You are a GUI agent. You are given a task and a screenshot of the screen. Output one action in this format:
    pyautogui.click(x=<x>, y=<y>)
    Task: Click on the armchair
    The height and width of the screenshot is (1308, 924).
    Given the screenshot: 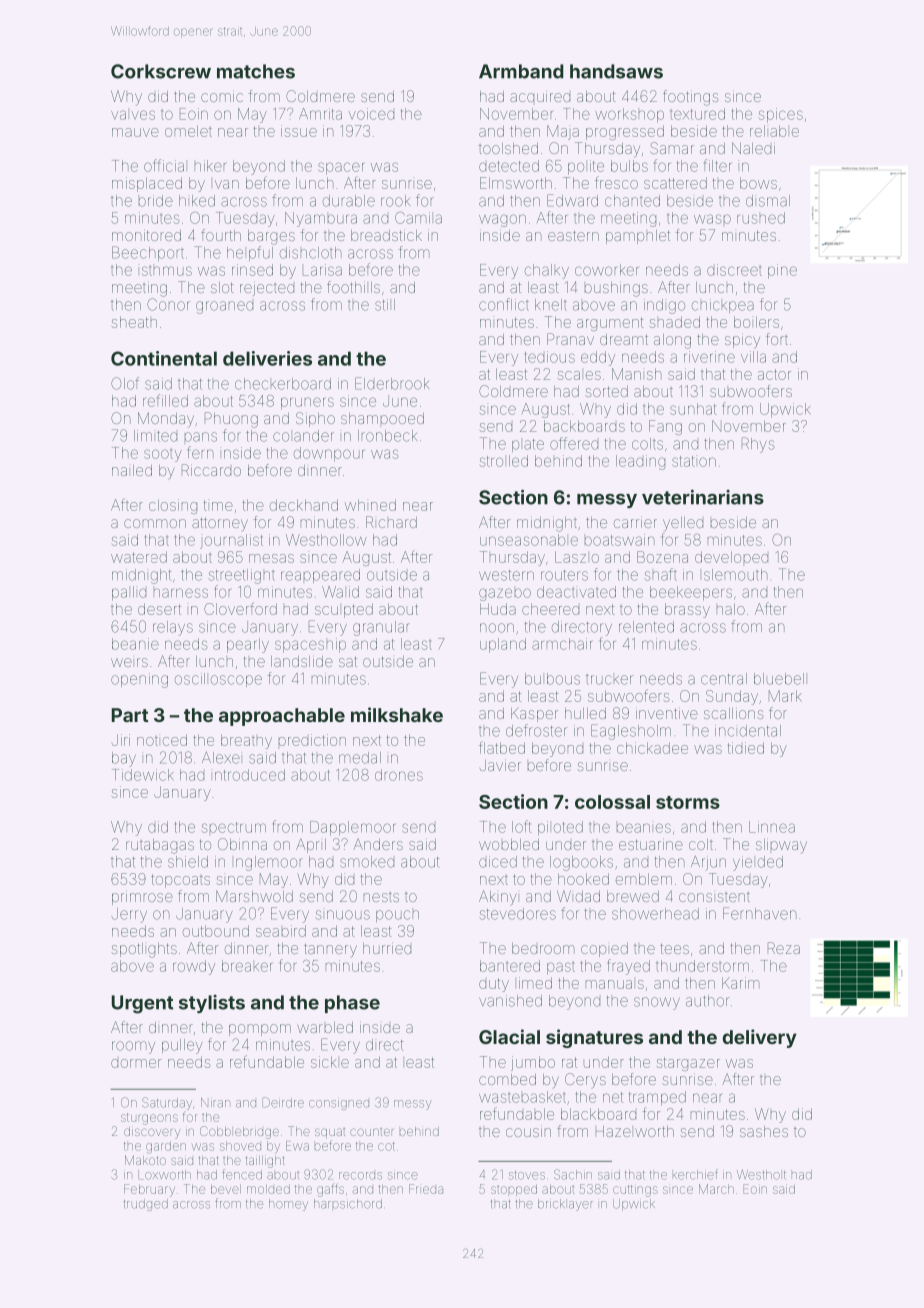 What is the action you would take?
    pyautogui.click(x=562, y=644)
